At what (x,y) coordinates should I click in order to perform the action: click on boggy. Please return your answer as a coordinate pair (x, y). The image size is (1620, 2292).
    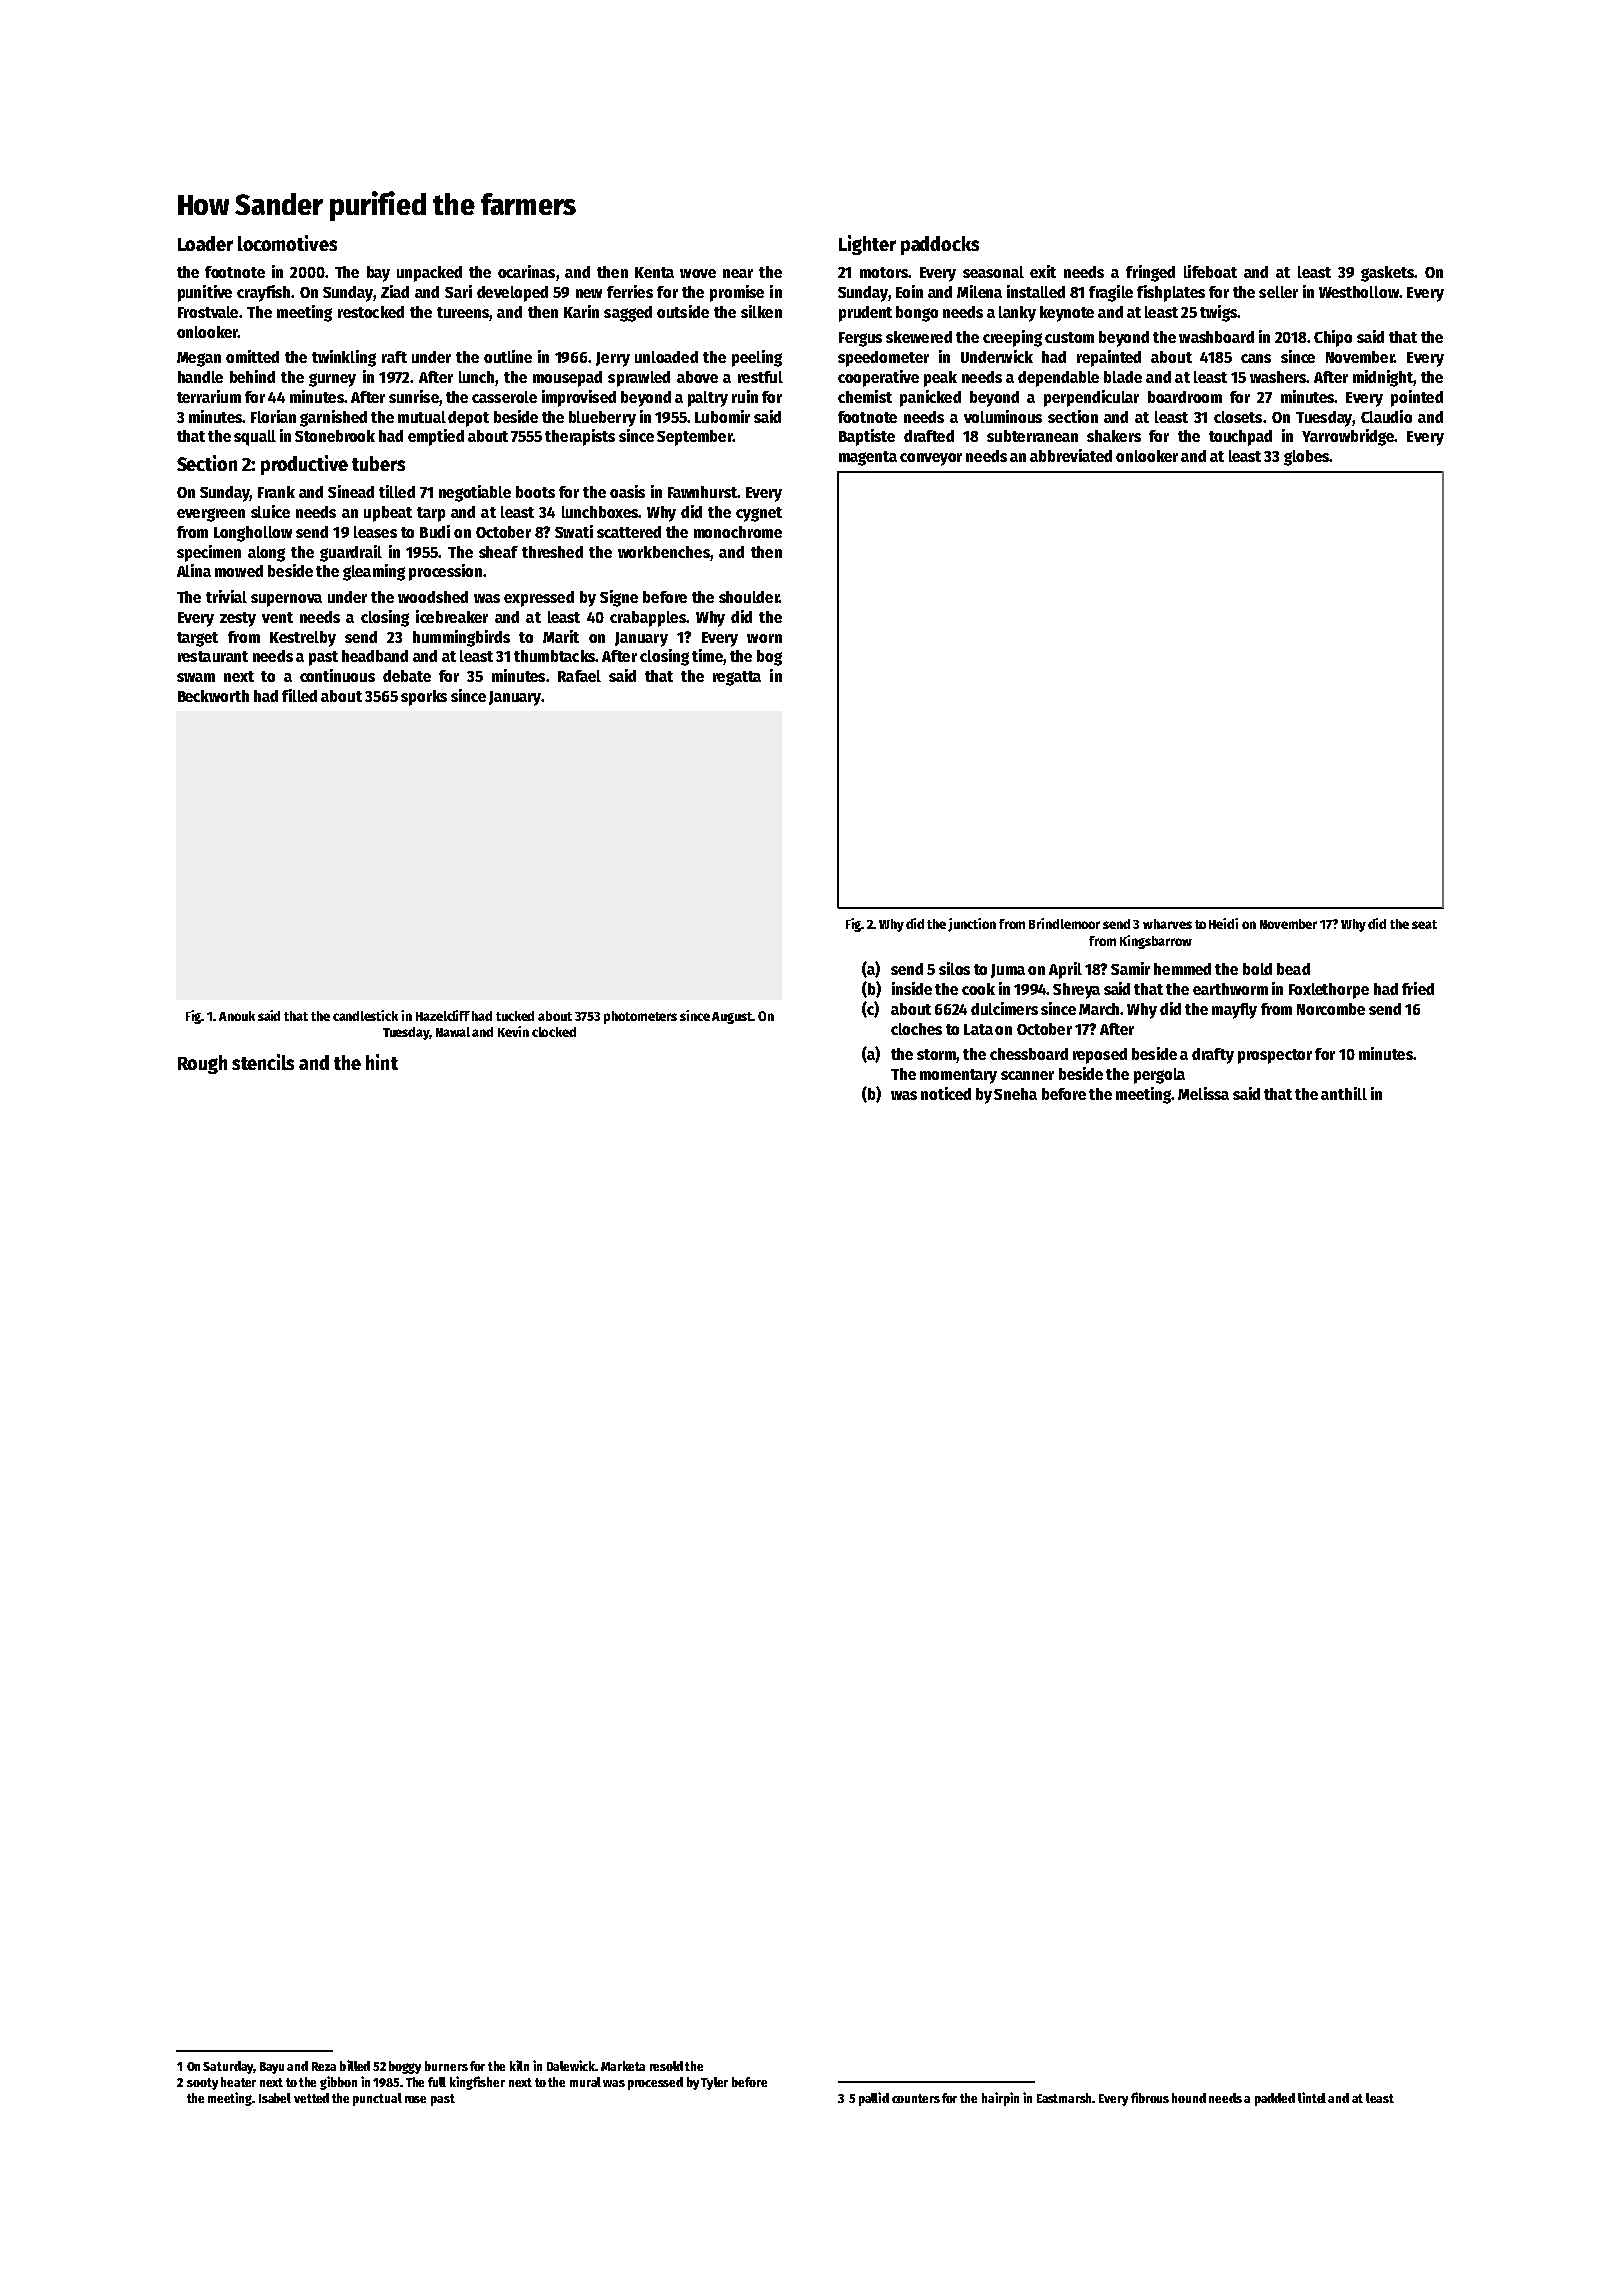
    Looking at the image, I should click on (405, 2067).
